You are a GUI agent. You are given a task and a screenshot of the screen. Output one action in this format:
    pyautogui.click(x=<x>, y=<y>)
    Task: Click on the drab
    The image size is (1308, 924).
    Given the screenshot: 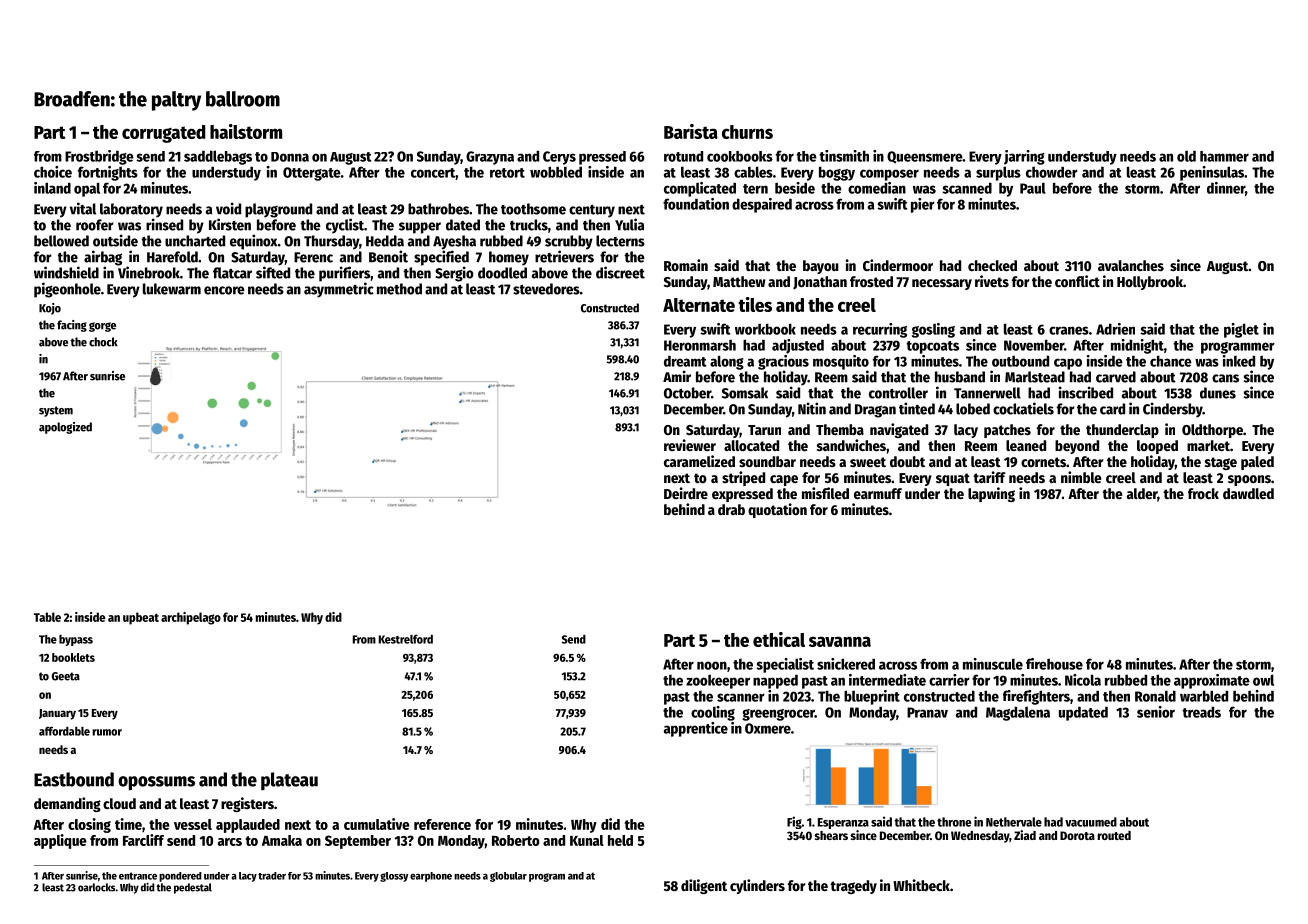 What is the action you would take?
    pyautogui.click(x=731, y=509)
